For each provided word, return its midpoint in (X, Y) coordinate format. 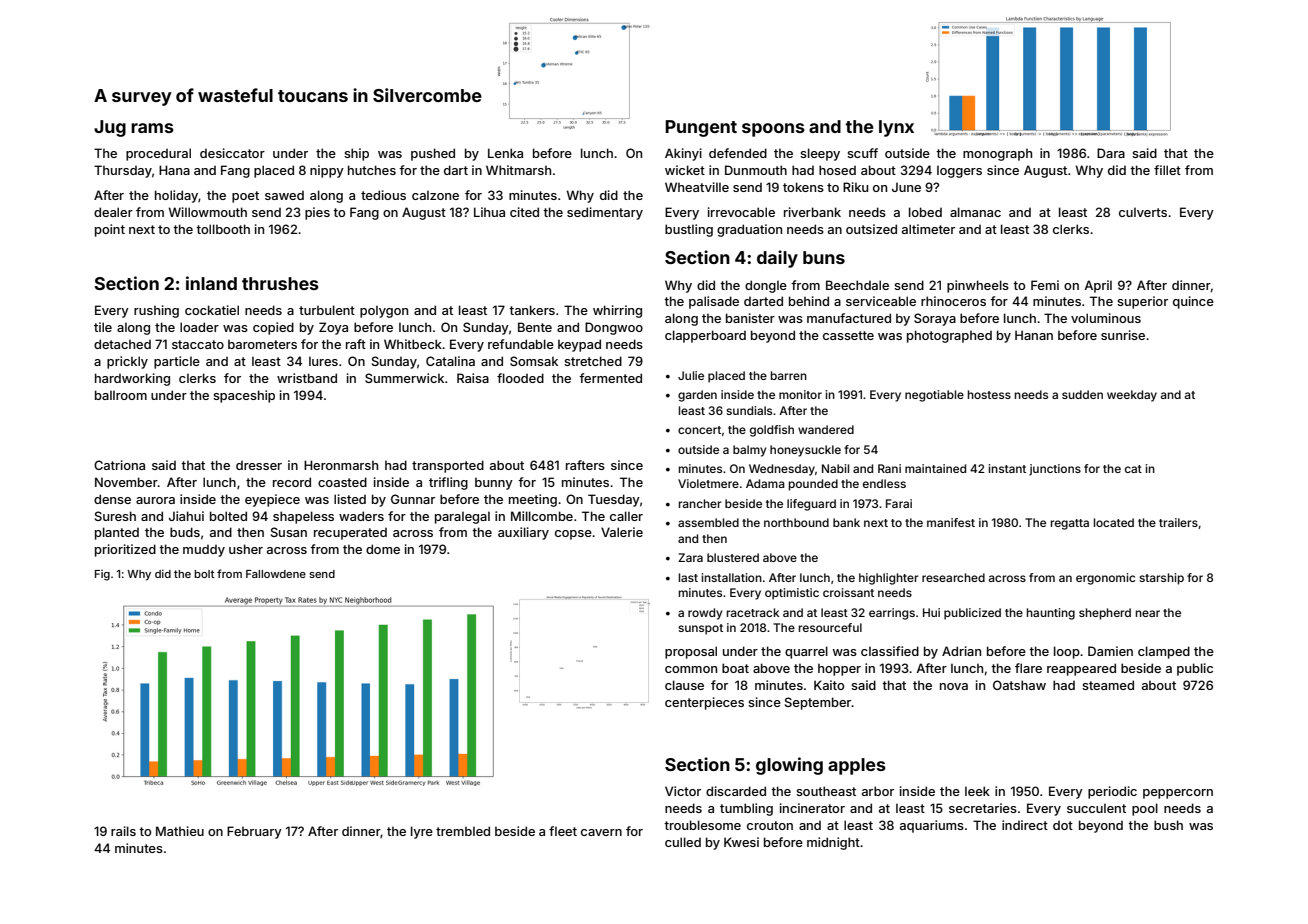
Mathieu (180, 831)
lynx (896, 128)
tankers (532, 310)
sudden (1082, 394)
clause (684, 685)
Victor (683, 791)
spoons (773, 130)
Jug (110, 128)
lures (323, 361)
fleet (563, 831)
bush (1168, 825)
